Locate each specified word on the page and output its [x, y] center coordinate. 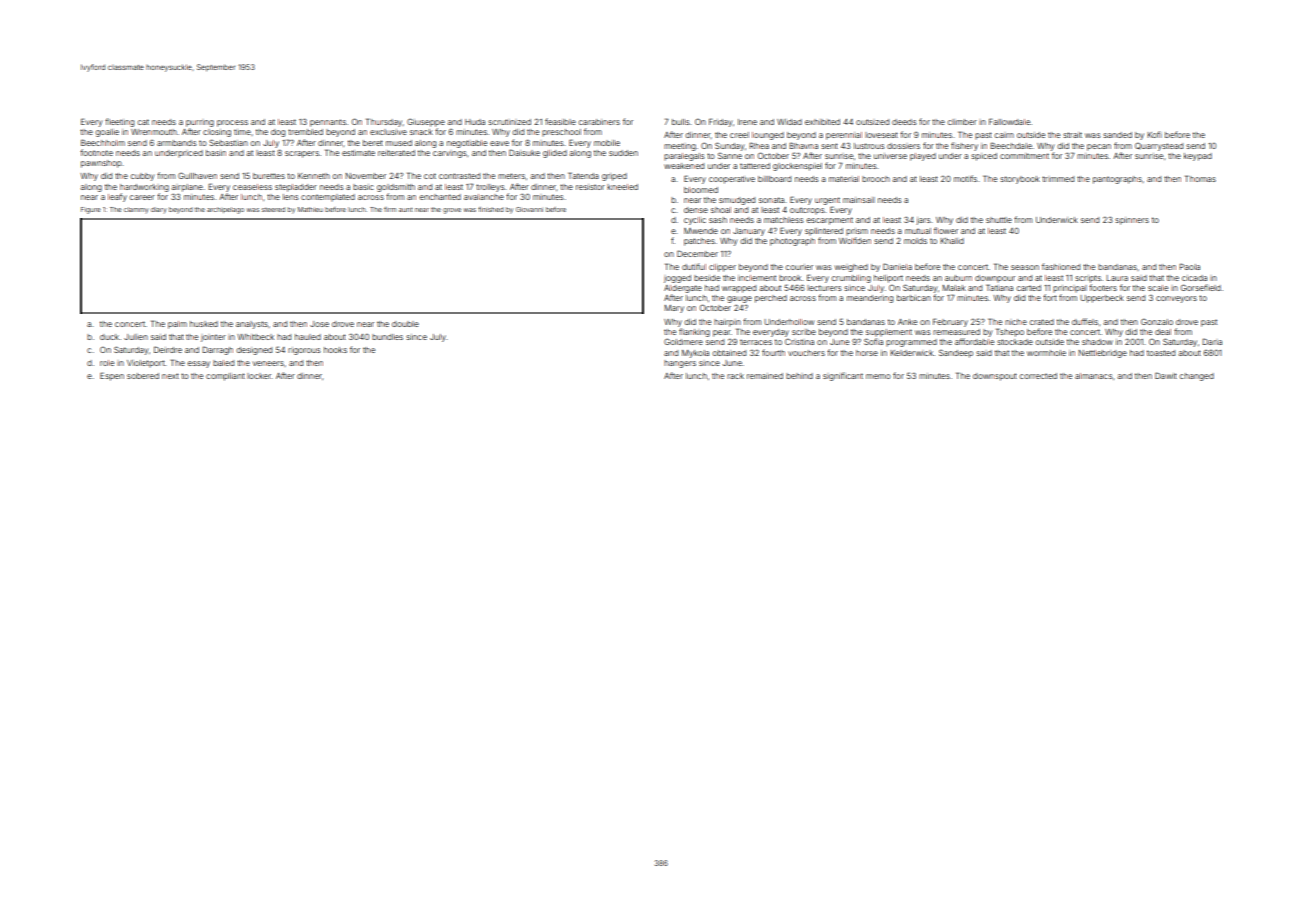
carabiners [599, 122]
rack [735, 376]
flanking [694, 332]
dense [696, 210]
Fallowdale [1009, 121]
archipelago [225, 210]
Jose [319, 324]
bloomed [701, 190]
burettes [269, 176]
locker [259, 376]
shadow [1097, 342]
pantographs [1117, 180]
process [232, 123]
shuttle [999, 220]
